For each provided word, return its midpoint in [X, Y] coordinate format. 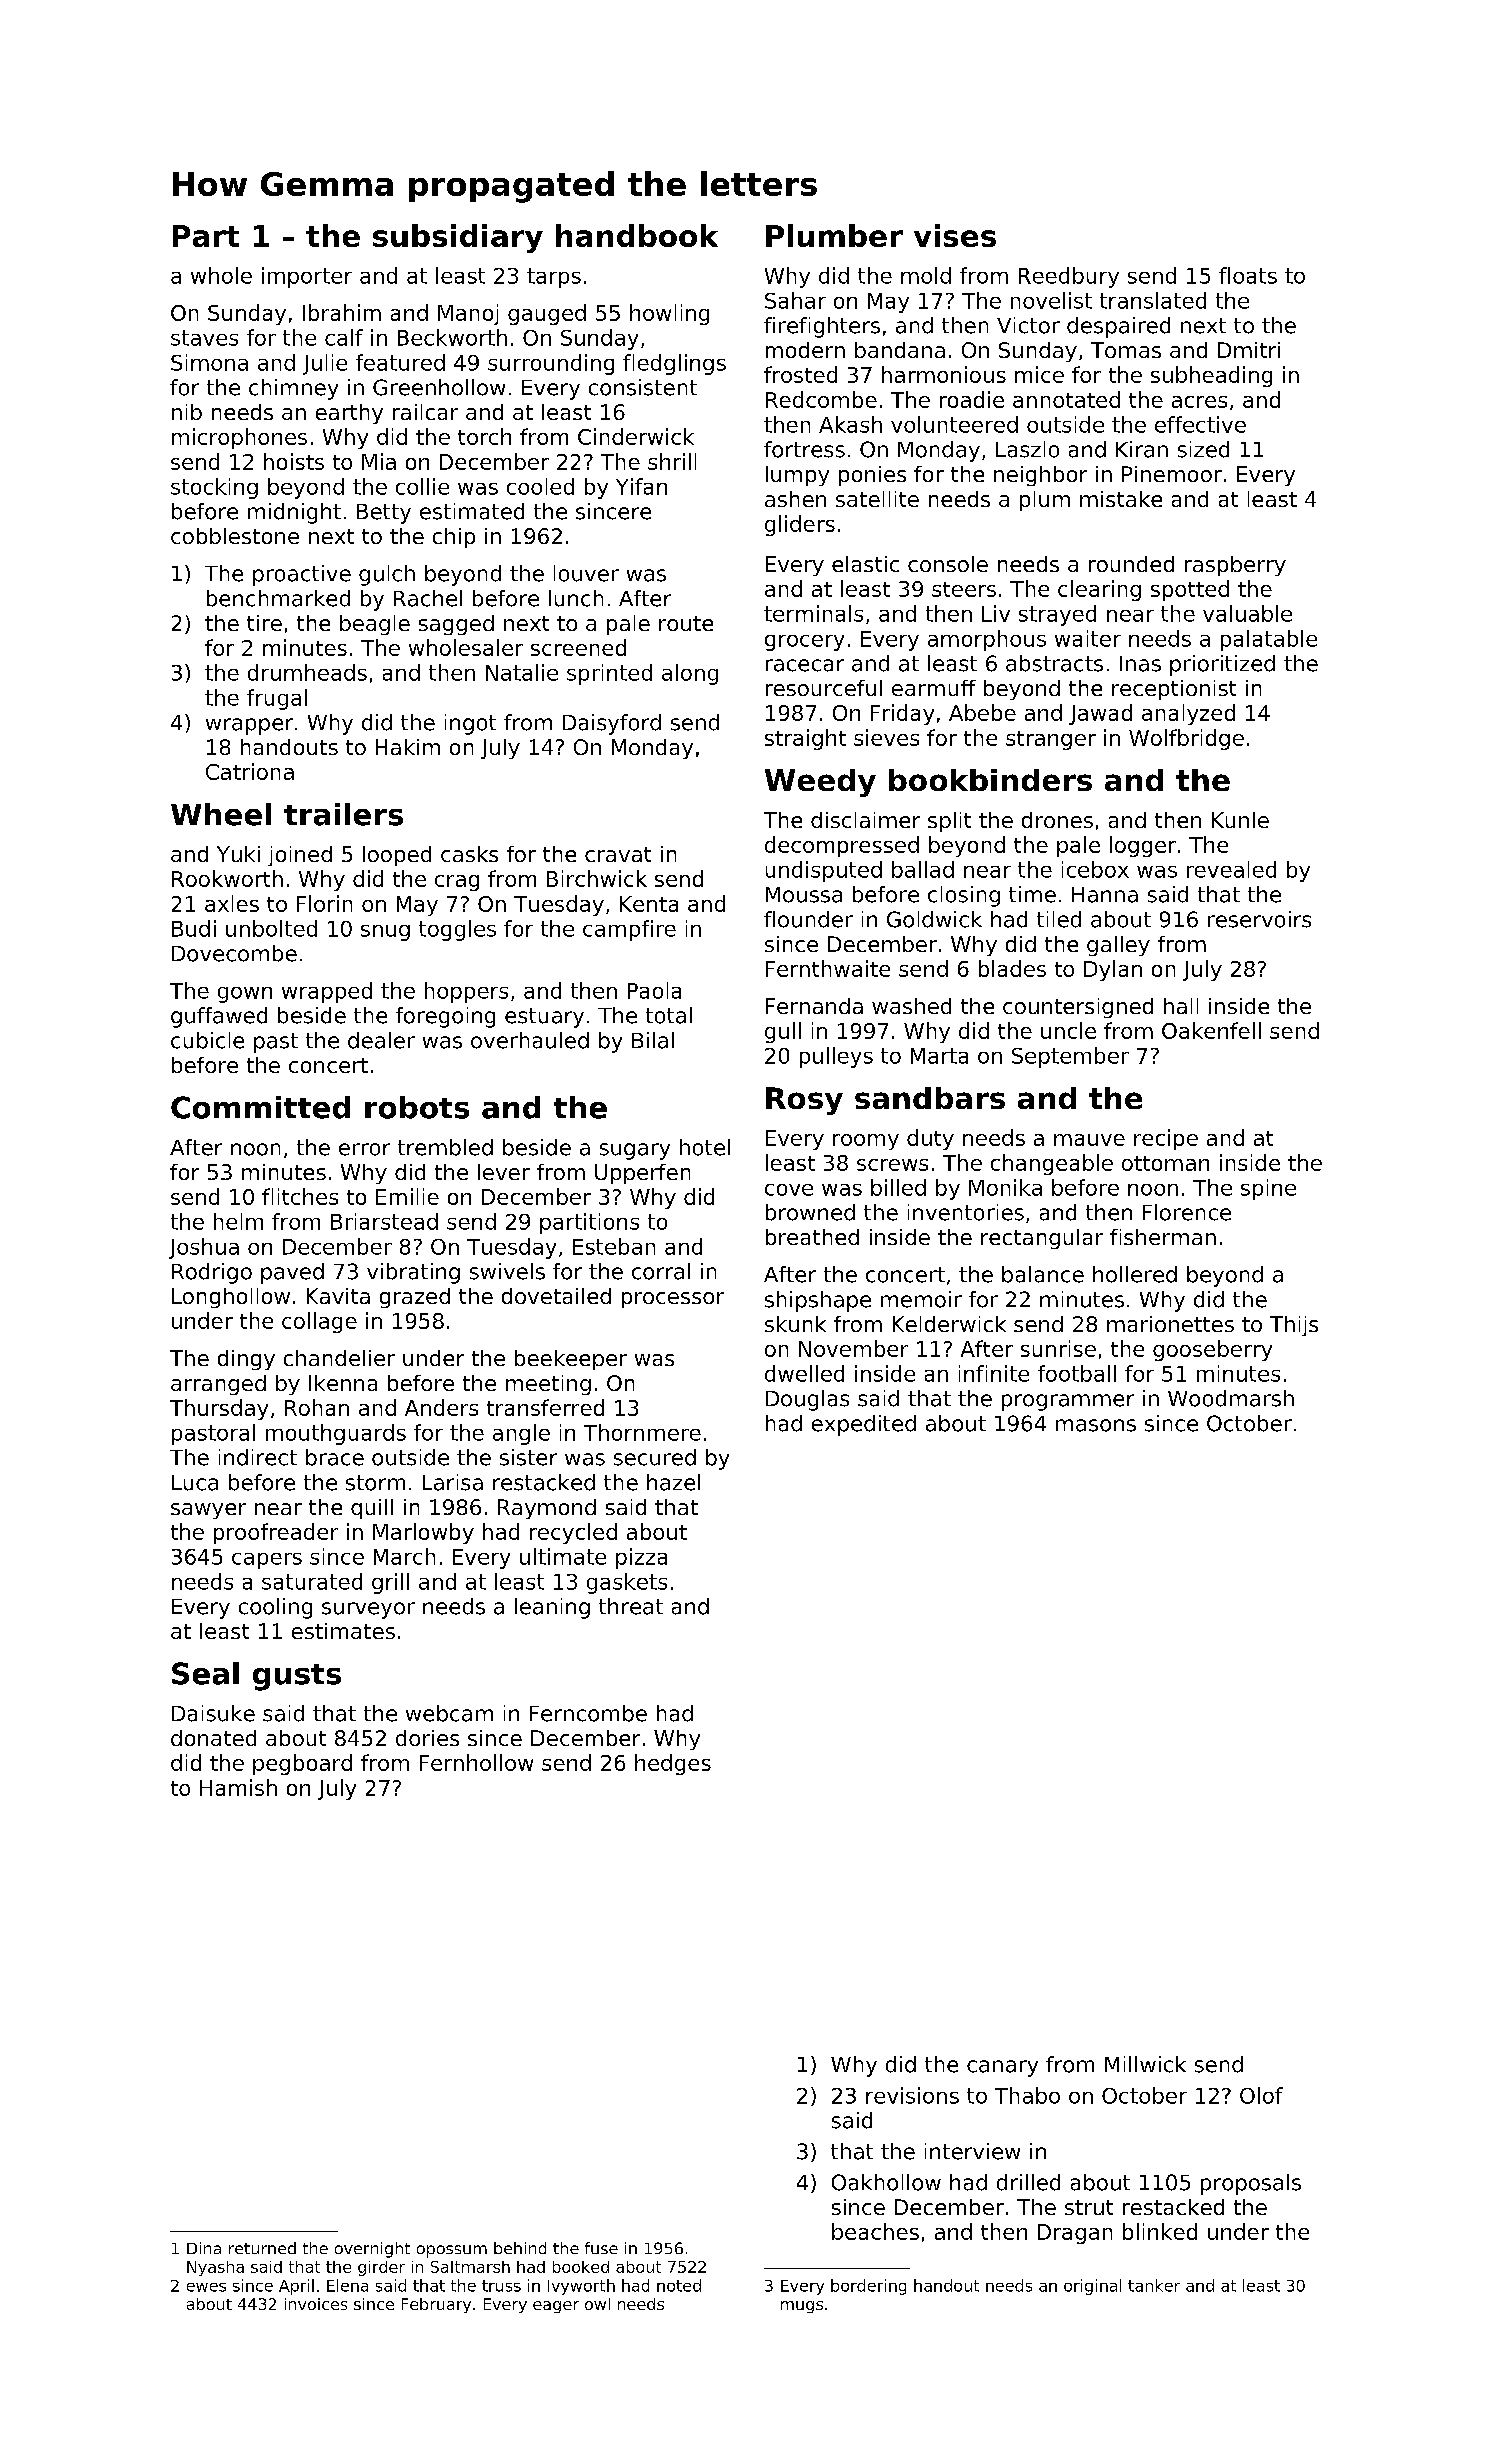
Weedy [820, 783]
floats [1248, 275]
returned [262, 2248]
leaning [552, 1608]
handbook [637, 235]
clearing [1099, 590]
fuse [601, 2248]
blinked [1160, 2231]
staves [204, 338]
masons [1096, 1425]
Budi [194, 928]
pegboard [302, 1764]
